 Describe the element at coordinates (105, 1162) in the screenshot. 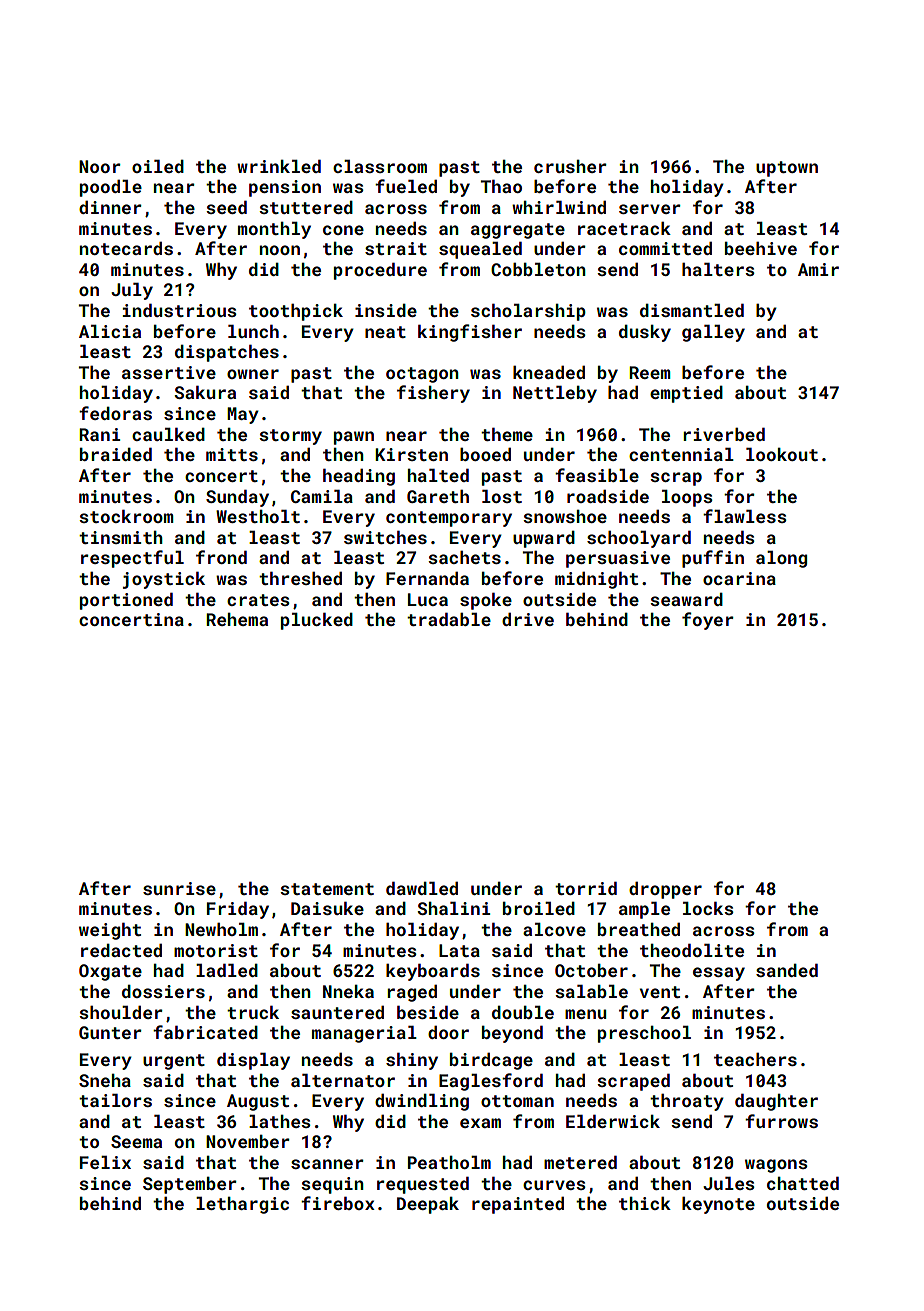

I see `Felix` at that location.
